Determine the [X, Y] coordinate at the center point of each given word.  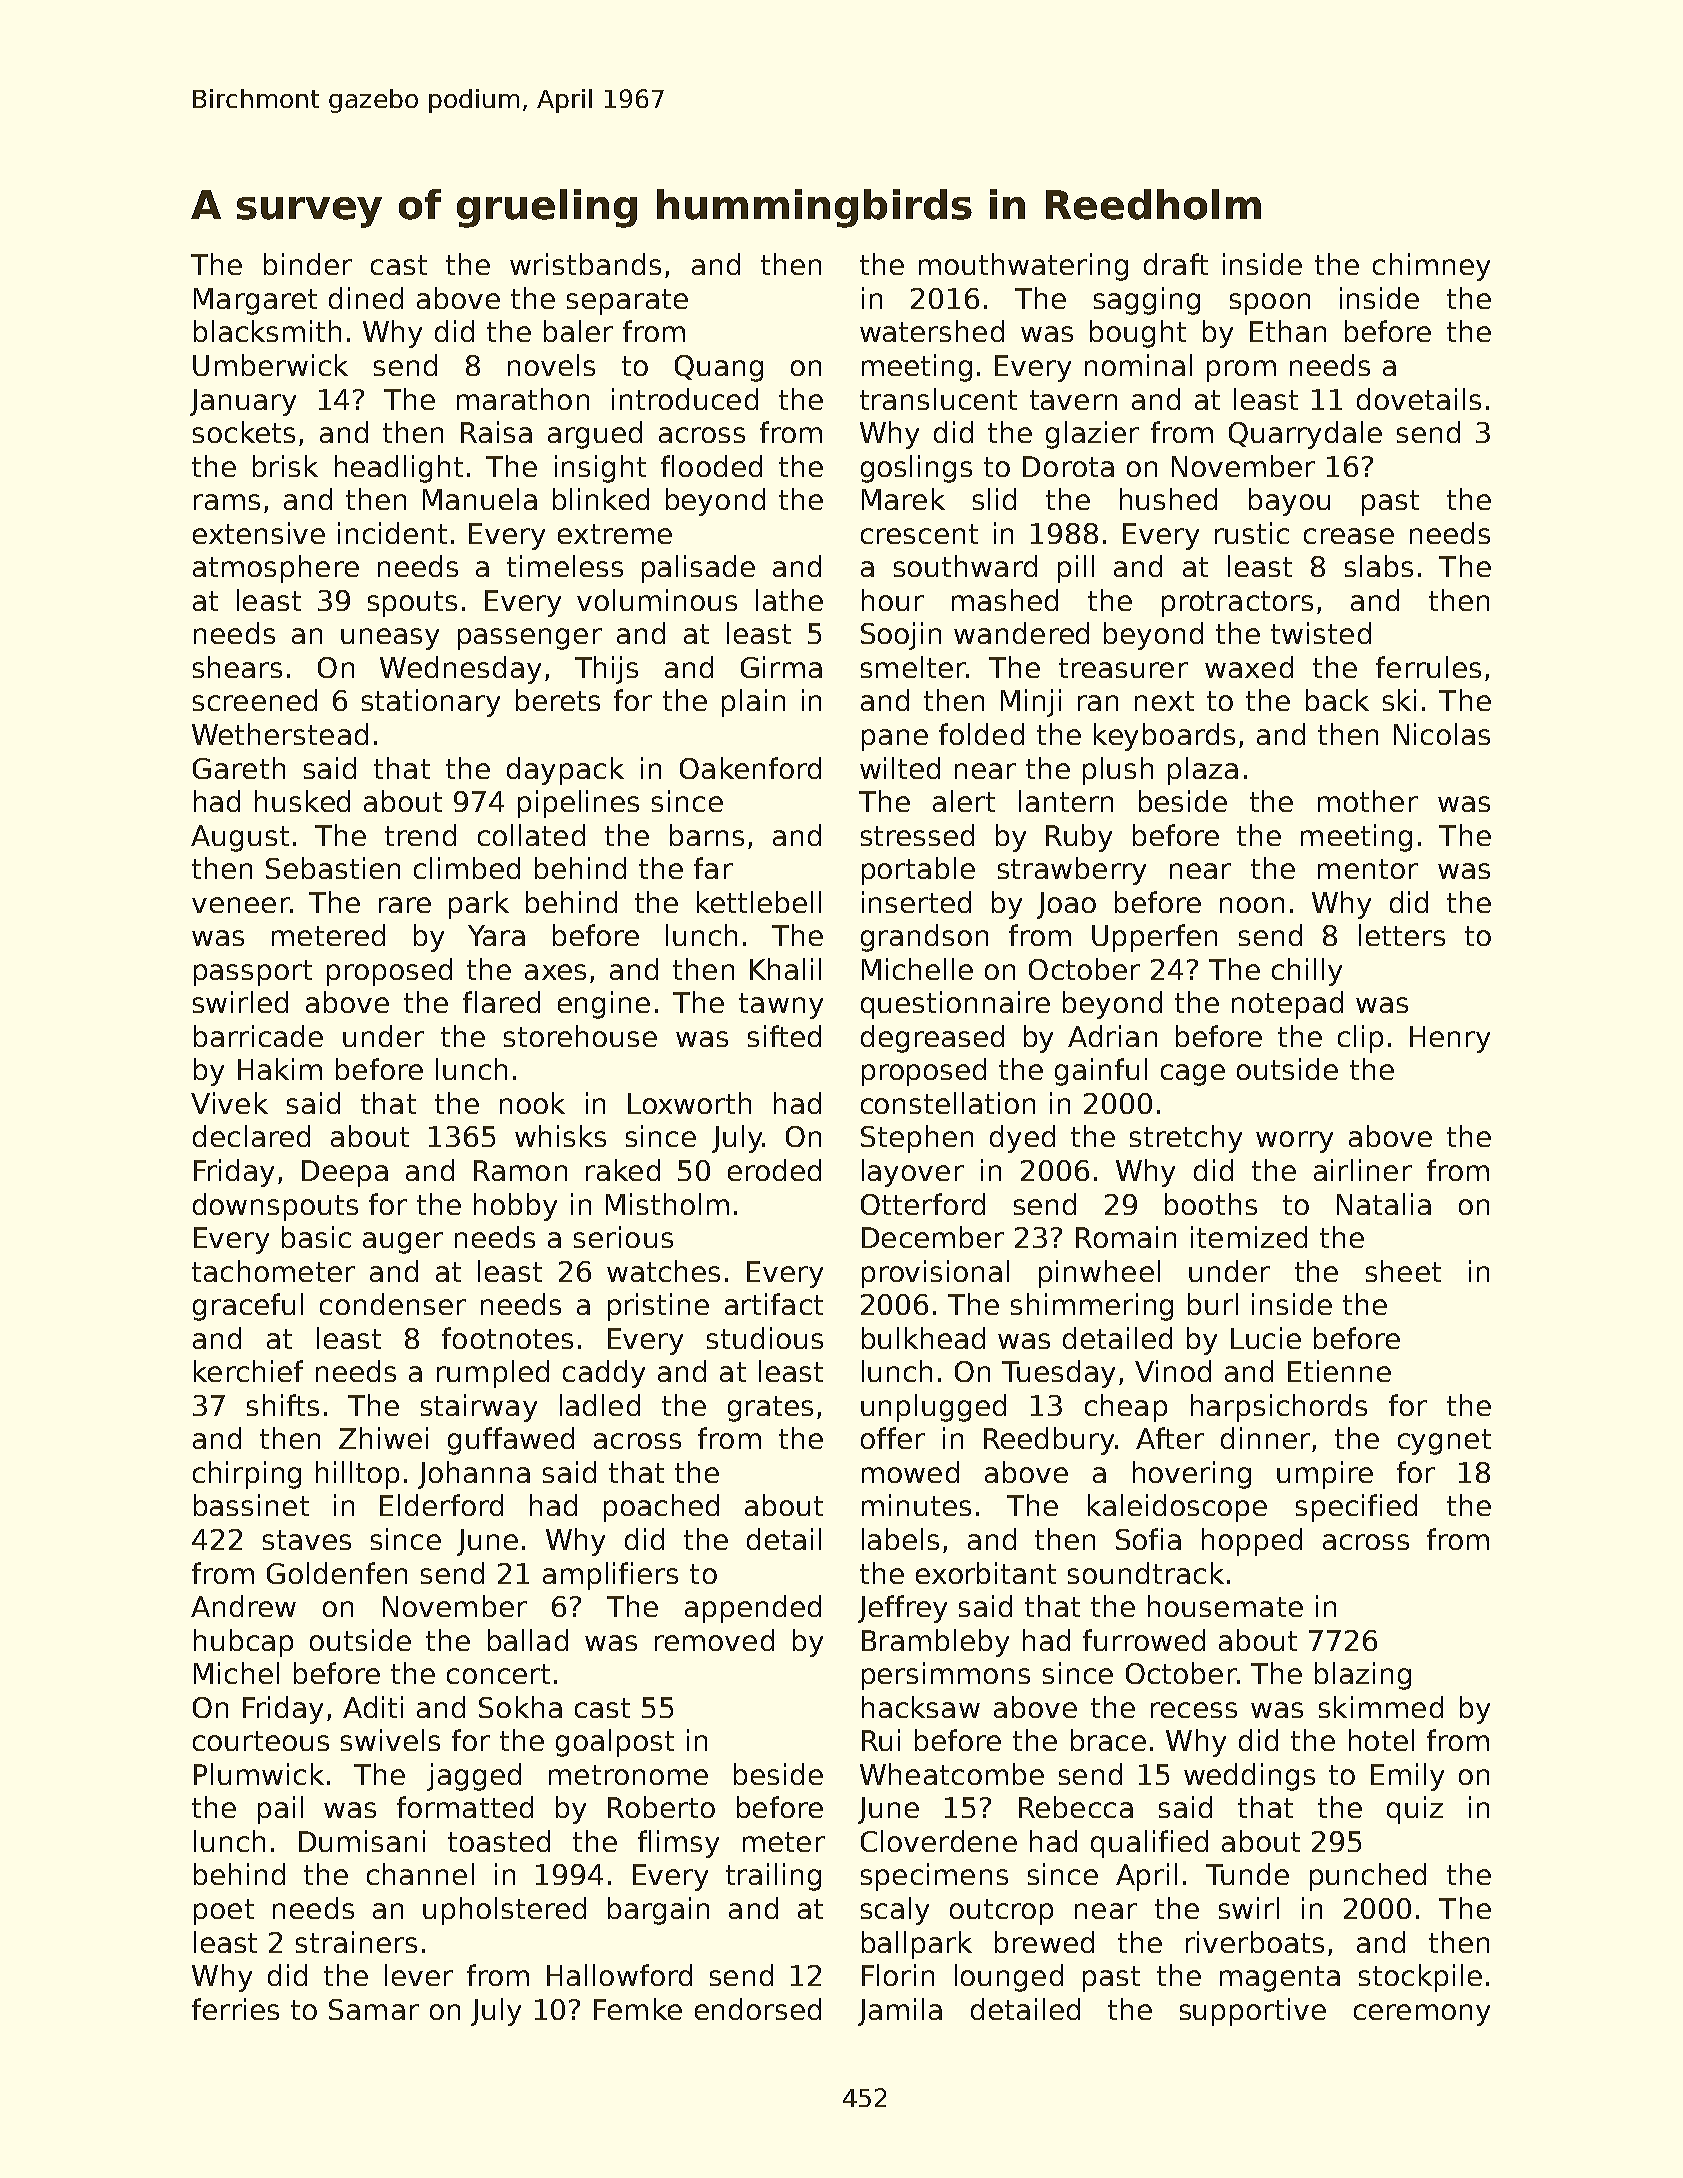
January [243, 402]
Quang [719, 368]
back [1337, 700]
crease [1349, 536]
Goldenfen [337, 1573]
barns [707, 835]
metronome [628, 1775]
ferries [235, 2009]
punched [1368, 1877]
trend [420, 835]
